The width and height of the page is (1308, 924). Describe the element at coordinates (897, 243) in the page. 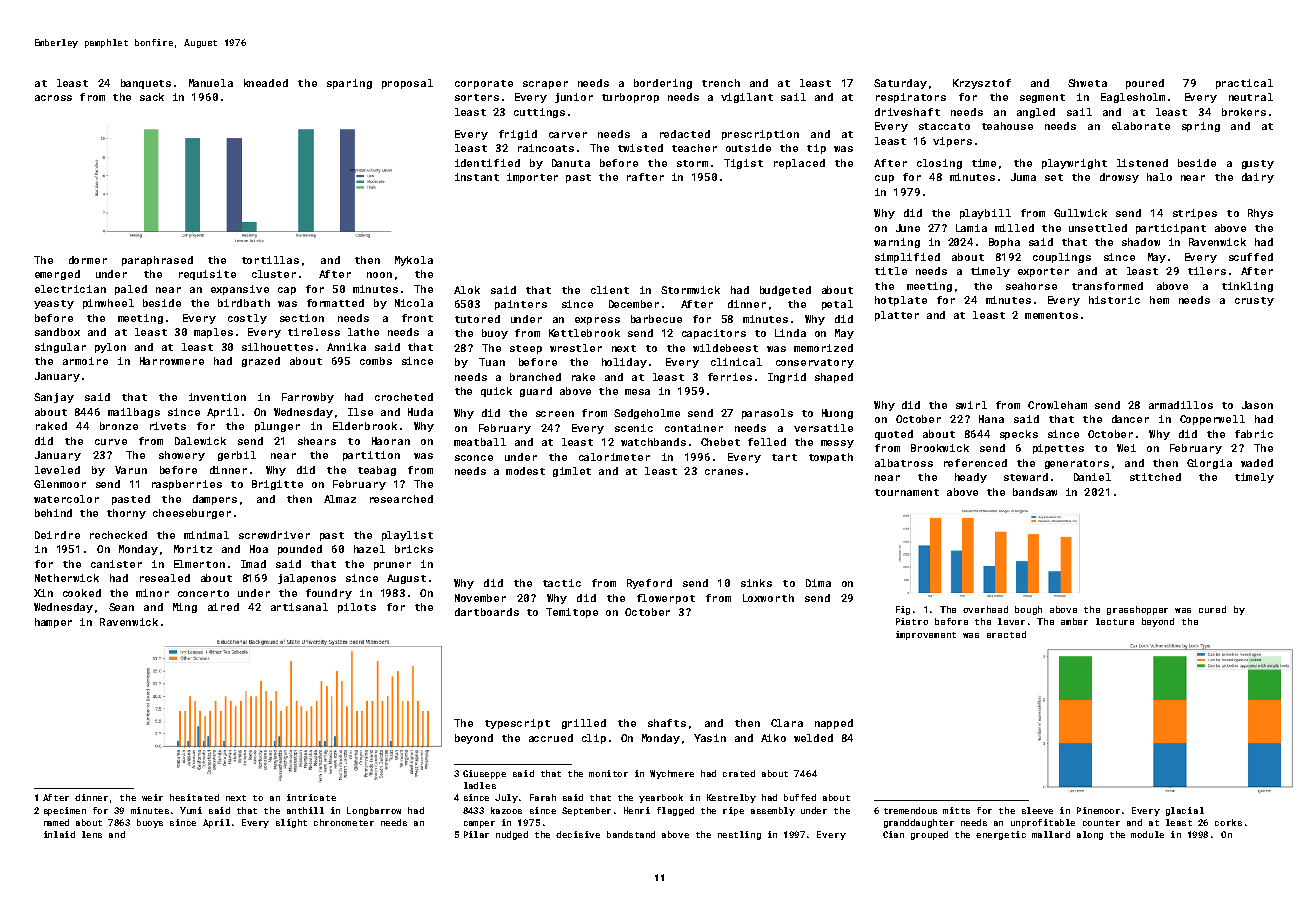

I see `warning` at that location.
